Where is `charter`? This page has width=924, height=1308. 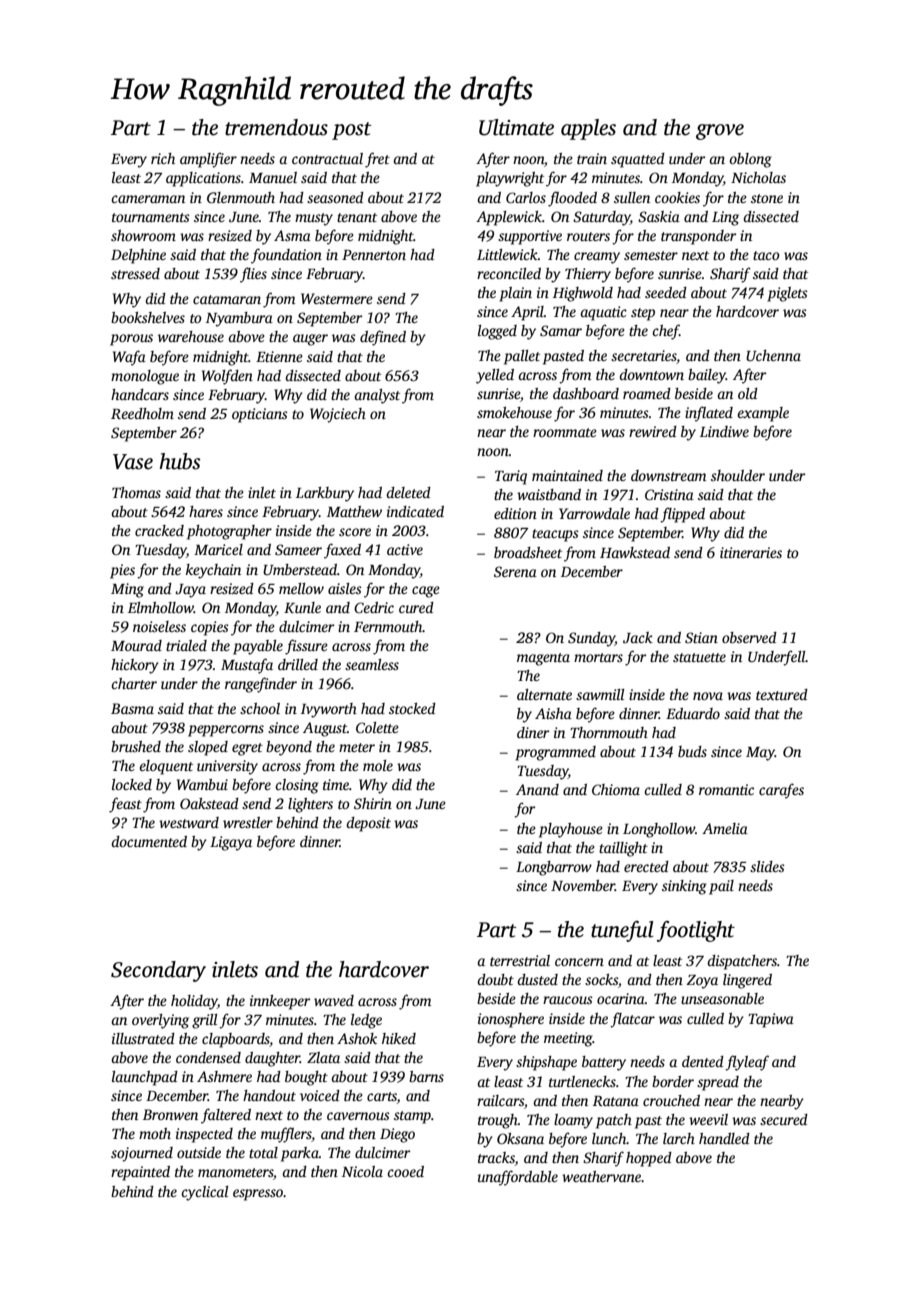
charter is located at coordinates (134, 683).
